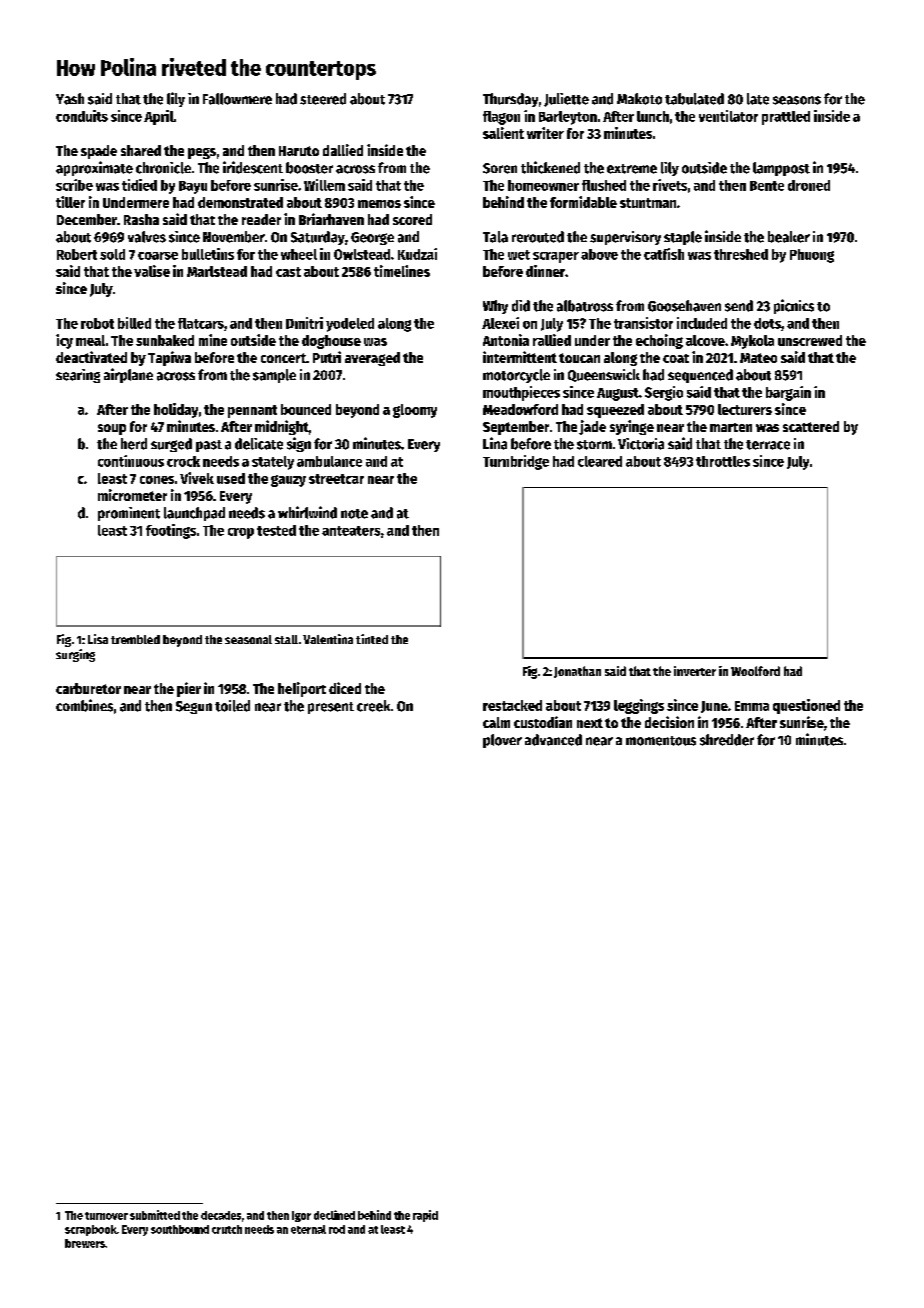  Describe the element at coordinates (797, 100) in the screenshot. I see `seasons` at that location.
